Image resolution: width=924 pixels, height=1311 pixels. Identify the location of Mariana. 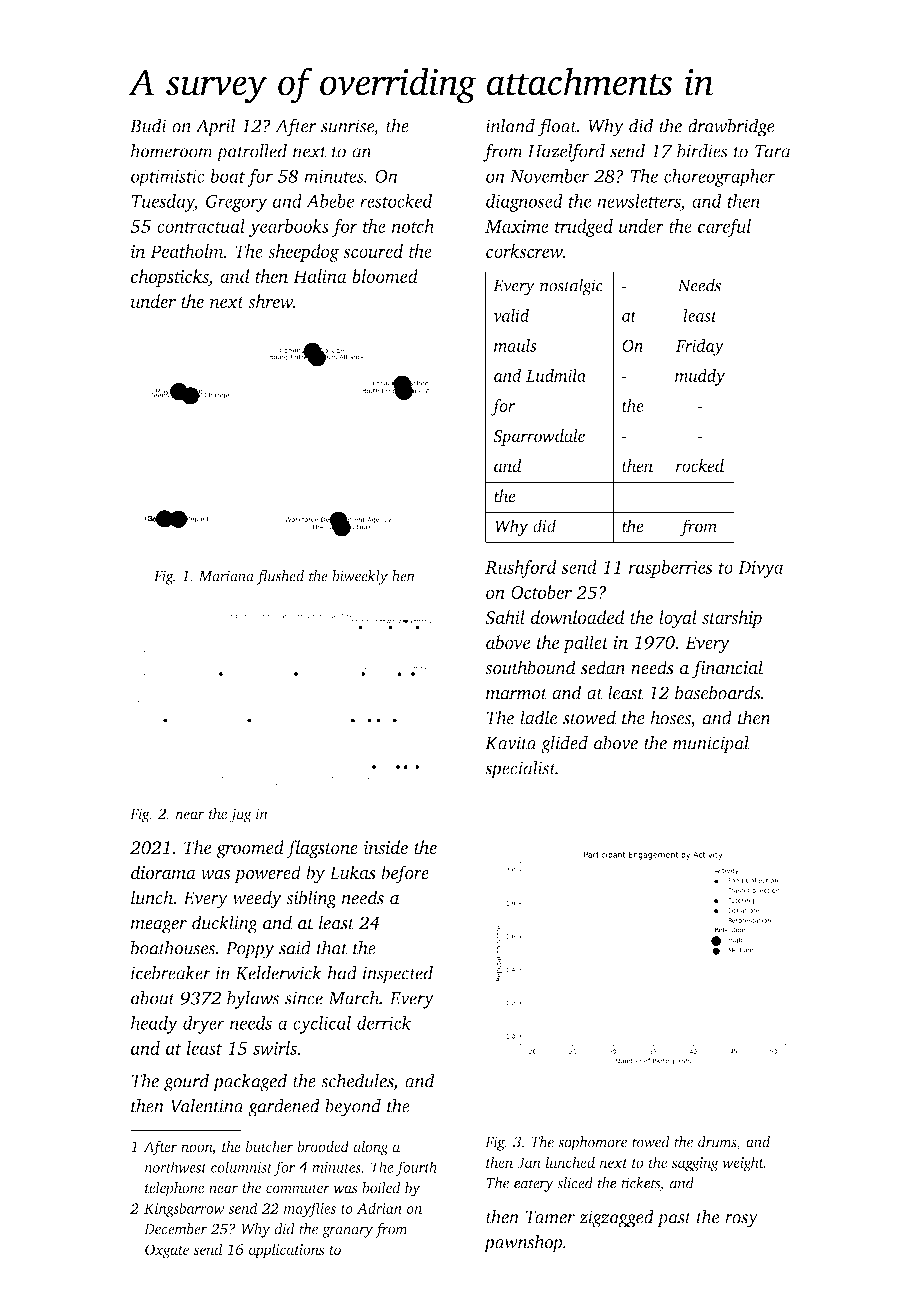
(226, 576).
